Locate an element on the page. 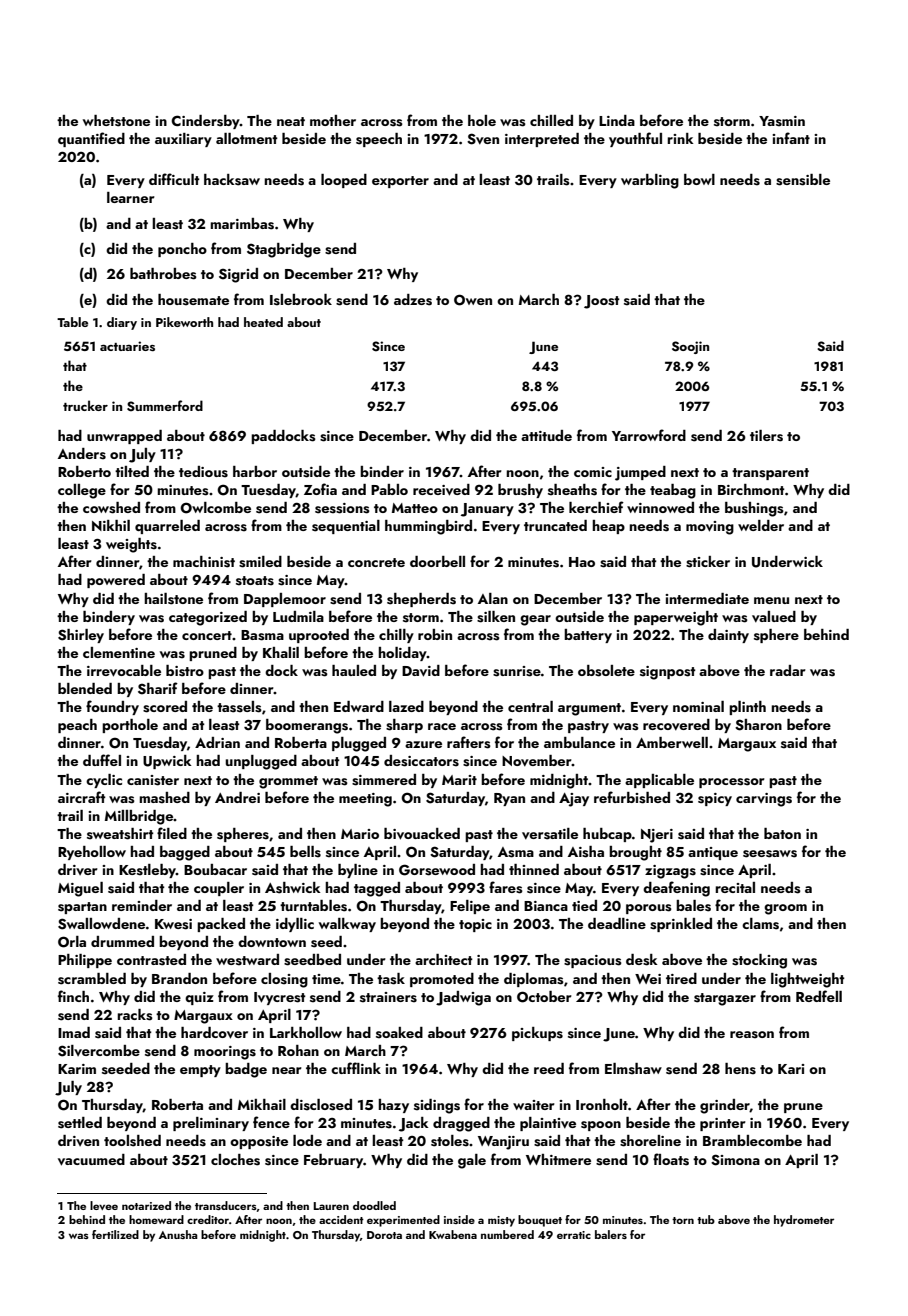 Image resolution: width=908 pixels, height=1316 pixels. numbered is located at coordinates (507, 1234).
